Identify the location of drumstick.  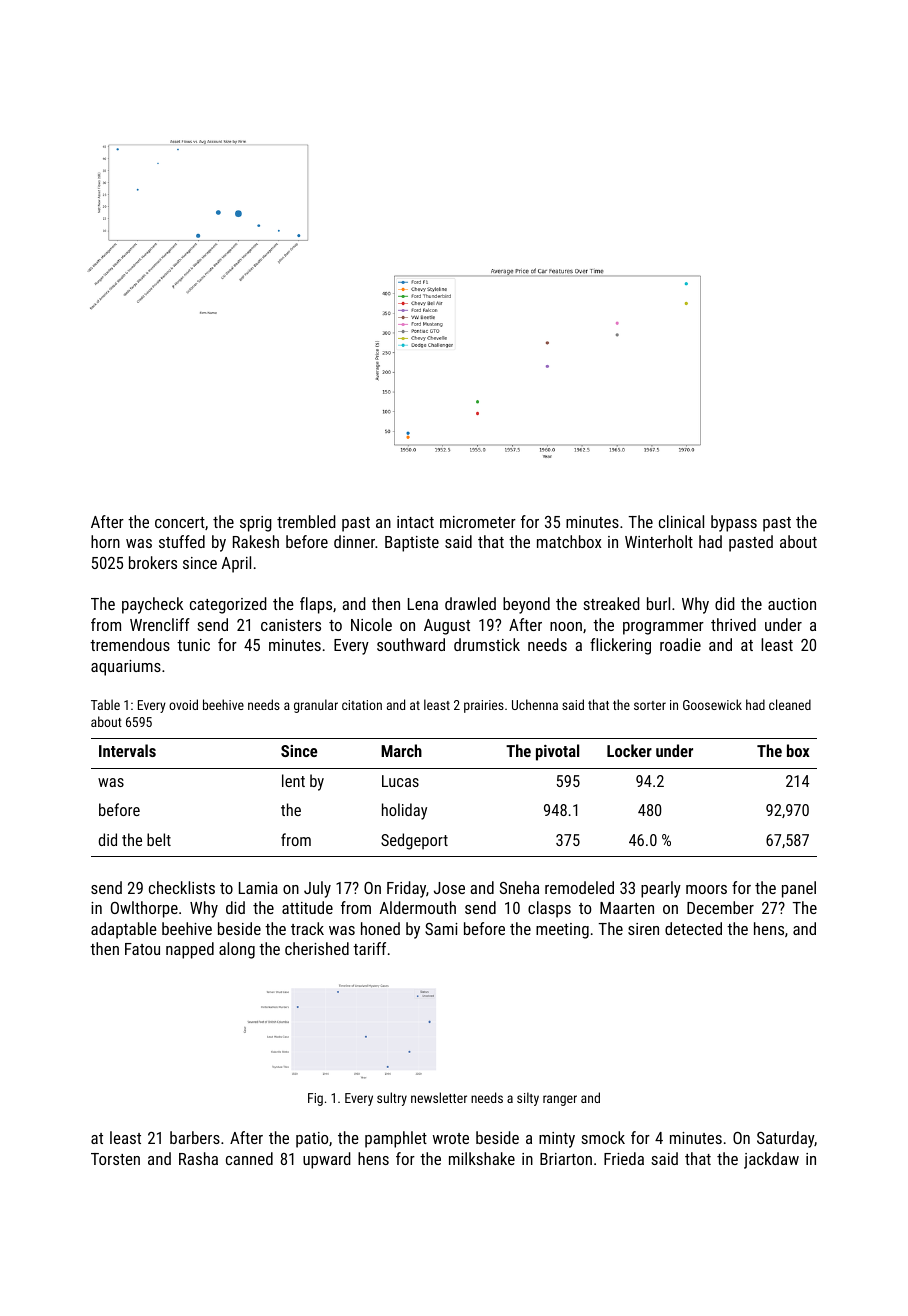
(487, 644).
